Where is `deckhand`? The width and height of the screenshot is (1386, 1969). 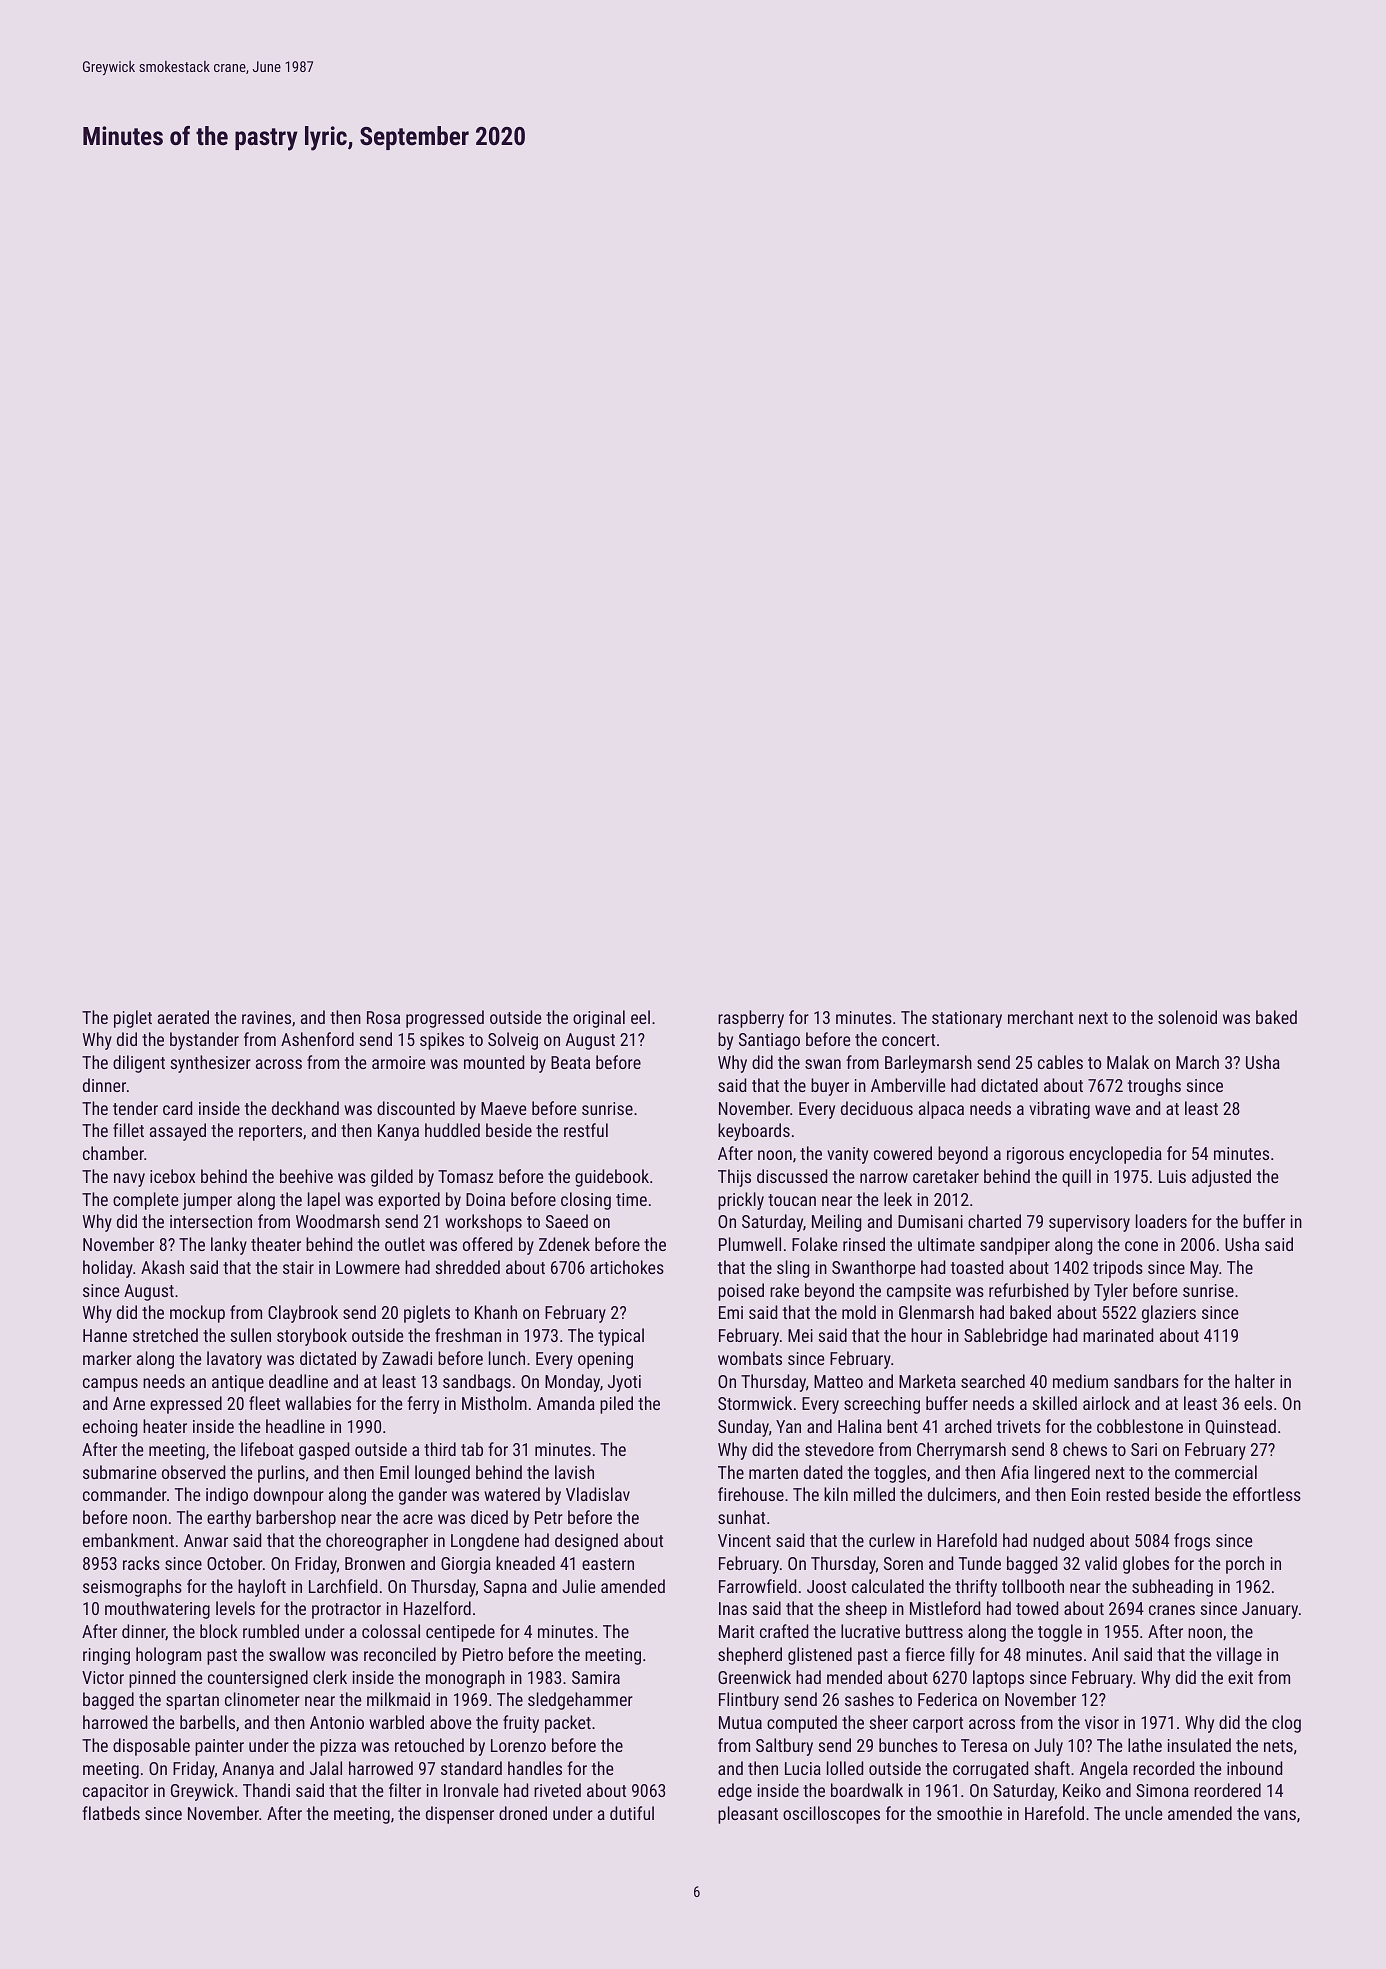
deckhand is located at coordinates (305, 1108).
